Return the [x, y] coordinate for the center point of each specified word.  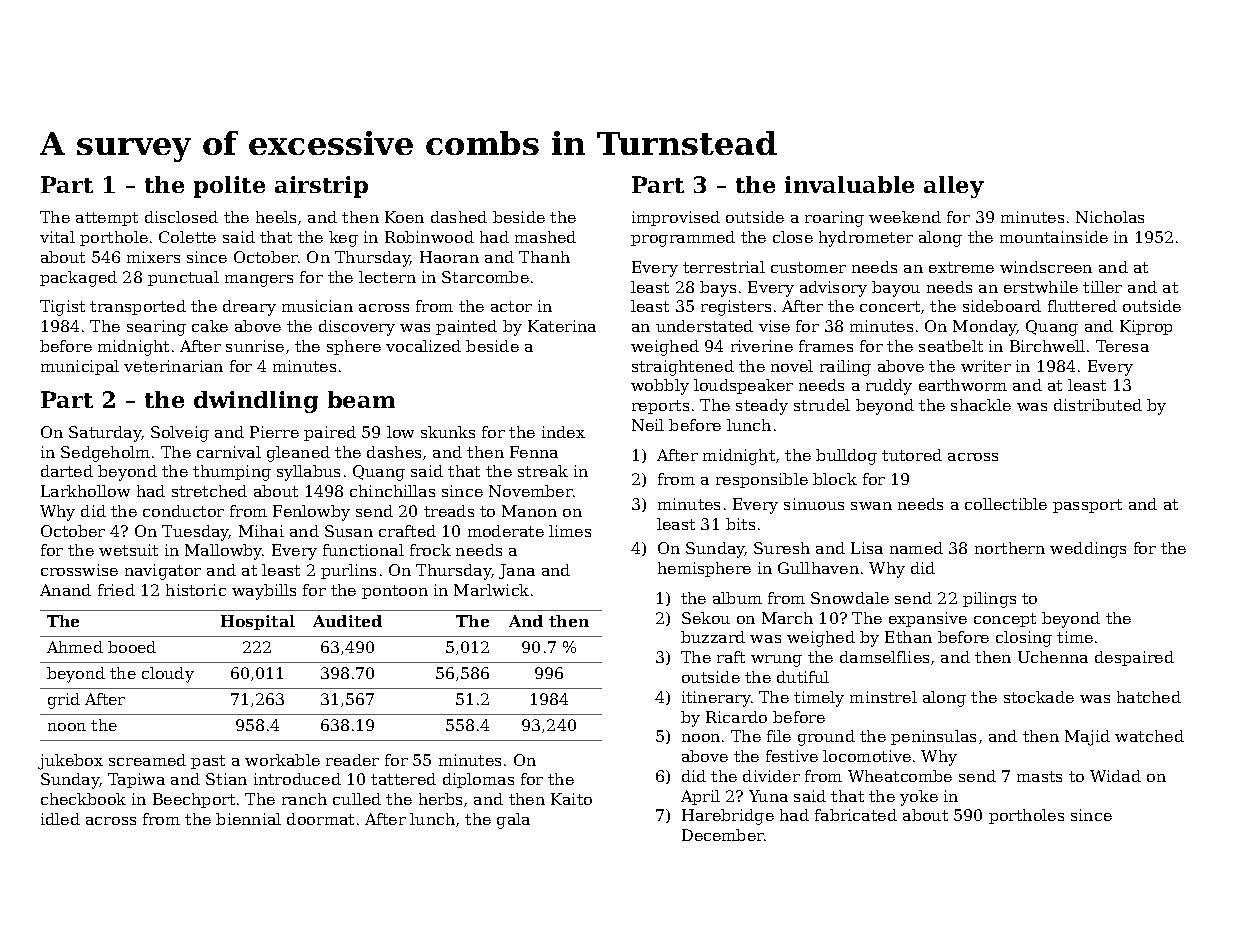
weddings [1088, 550]
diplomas [478, 780]
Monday [985, 328]
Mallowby [224, 552]
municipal [80, 367]
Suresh [782, 548]
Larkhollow [85, 491]
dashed [459, 217]
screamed [147, 760]
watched [1149, 736]
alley [954, 187]
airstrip [321, 187]
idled [60, 819]
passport [1087, 506]
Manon [529, 511]
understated [704, 326]
